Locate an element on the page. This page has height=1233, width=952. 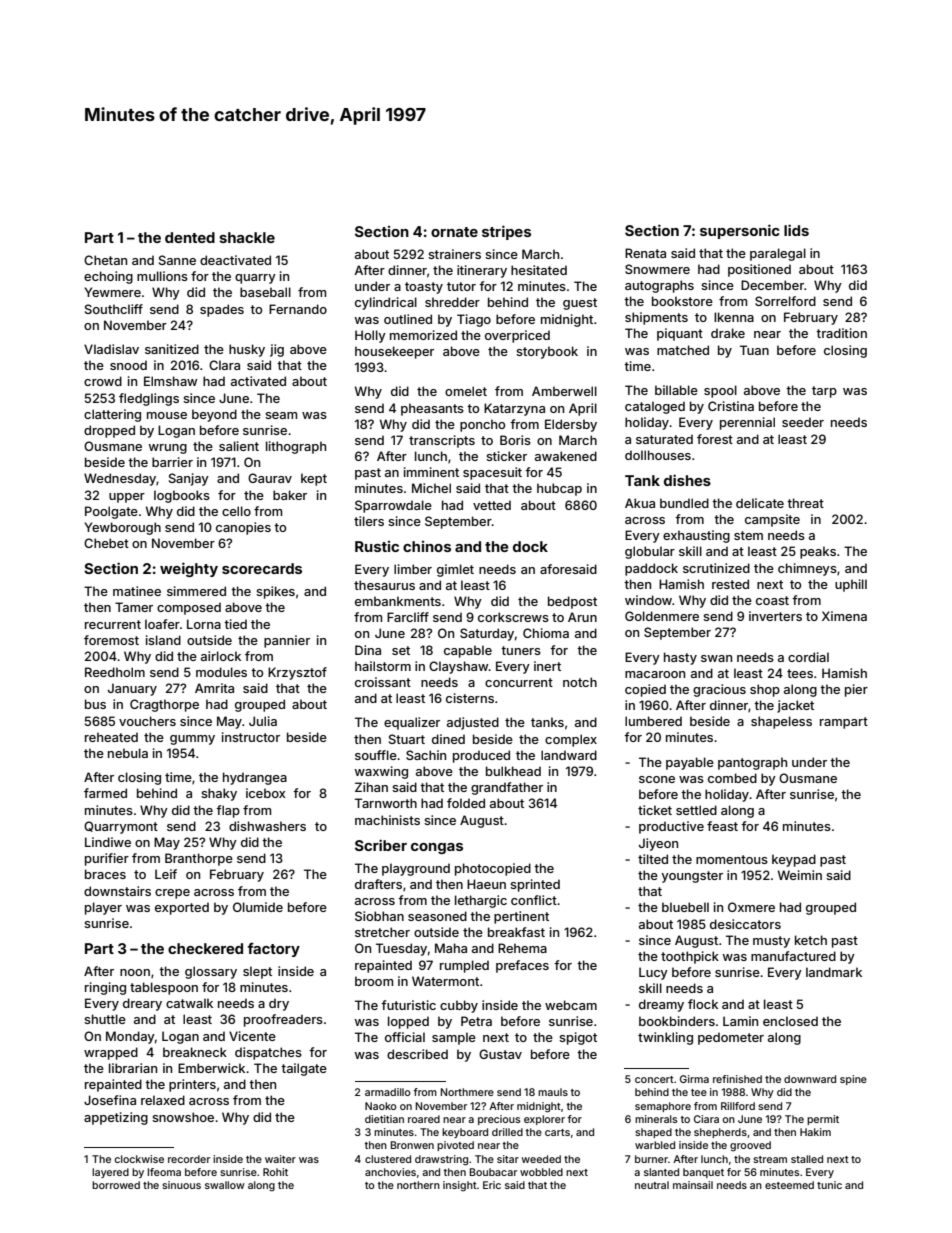
conflict is located at coordinates (534, 900).
